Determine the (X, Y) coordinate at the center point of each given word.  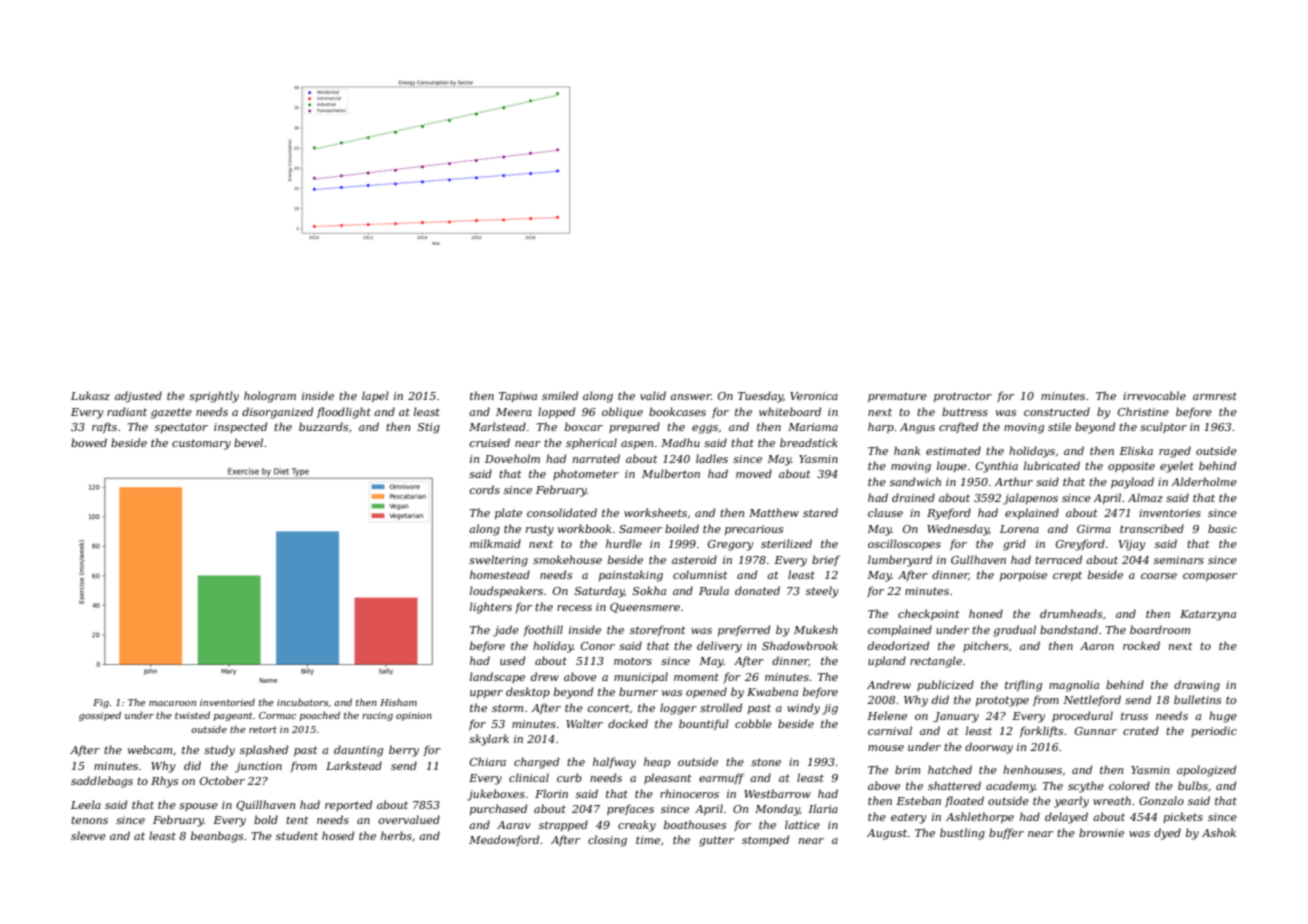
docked (628, 723)
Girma (1094, 529)
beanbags (217, 837)
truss (1134, 716)
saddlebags (102, 782)
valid (653, 395)
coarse (1159, 576)
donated (757, 590)
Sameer (640, 529)
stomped (765, 840)
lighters (491, 608)
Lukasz (90, 395)
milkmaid (495, 543)
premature (897, 397)
